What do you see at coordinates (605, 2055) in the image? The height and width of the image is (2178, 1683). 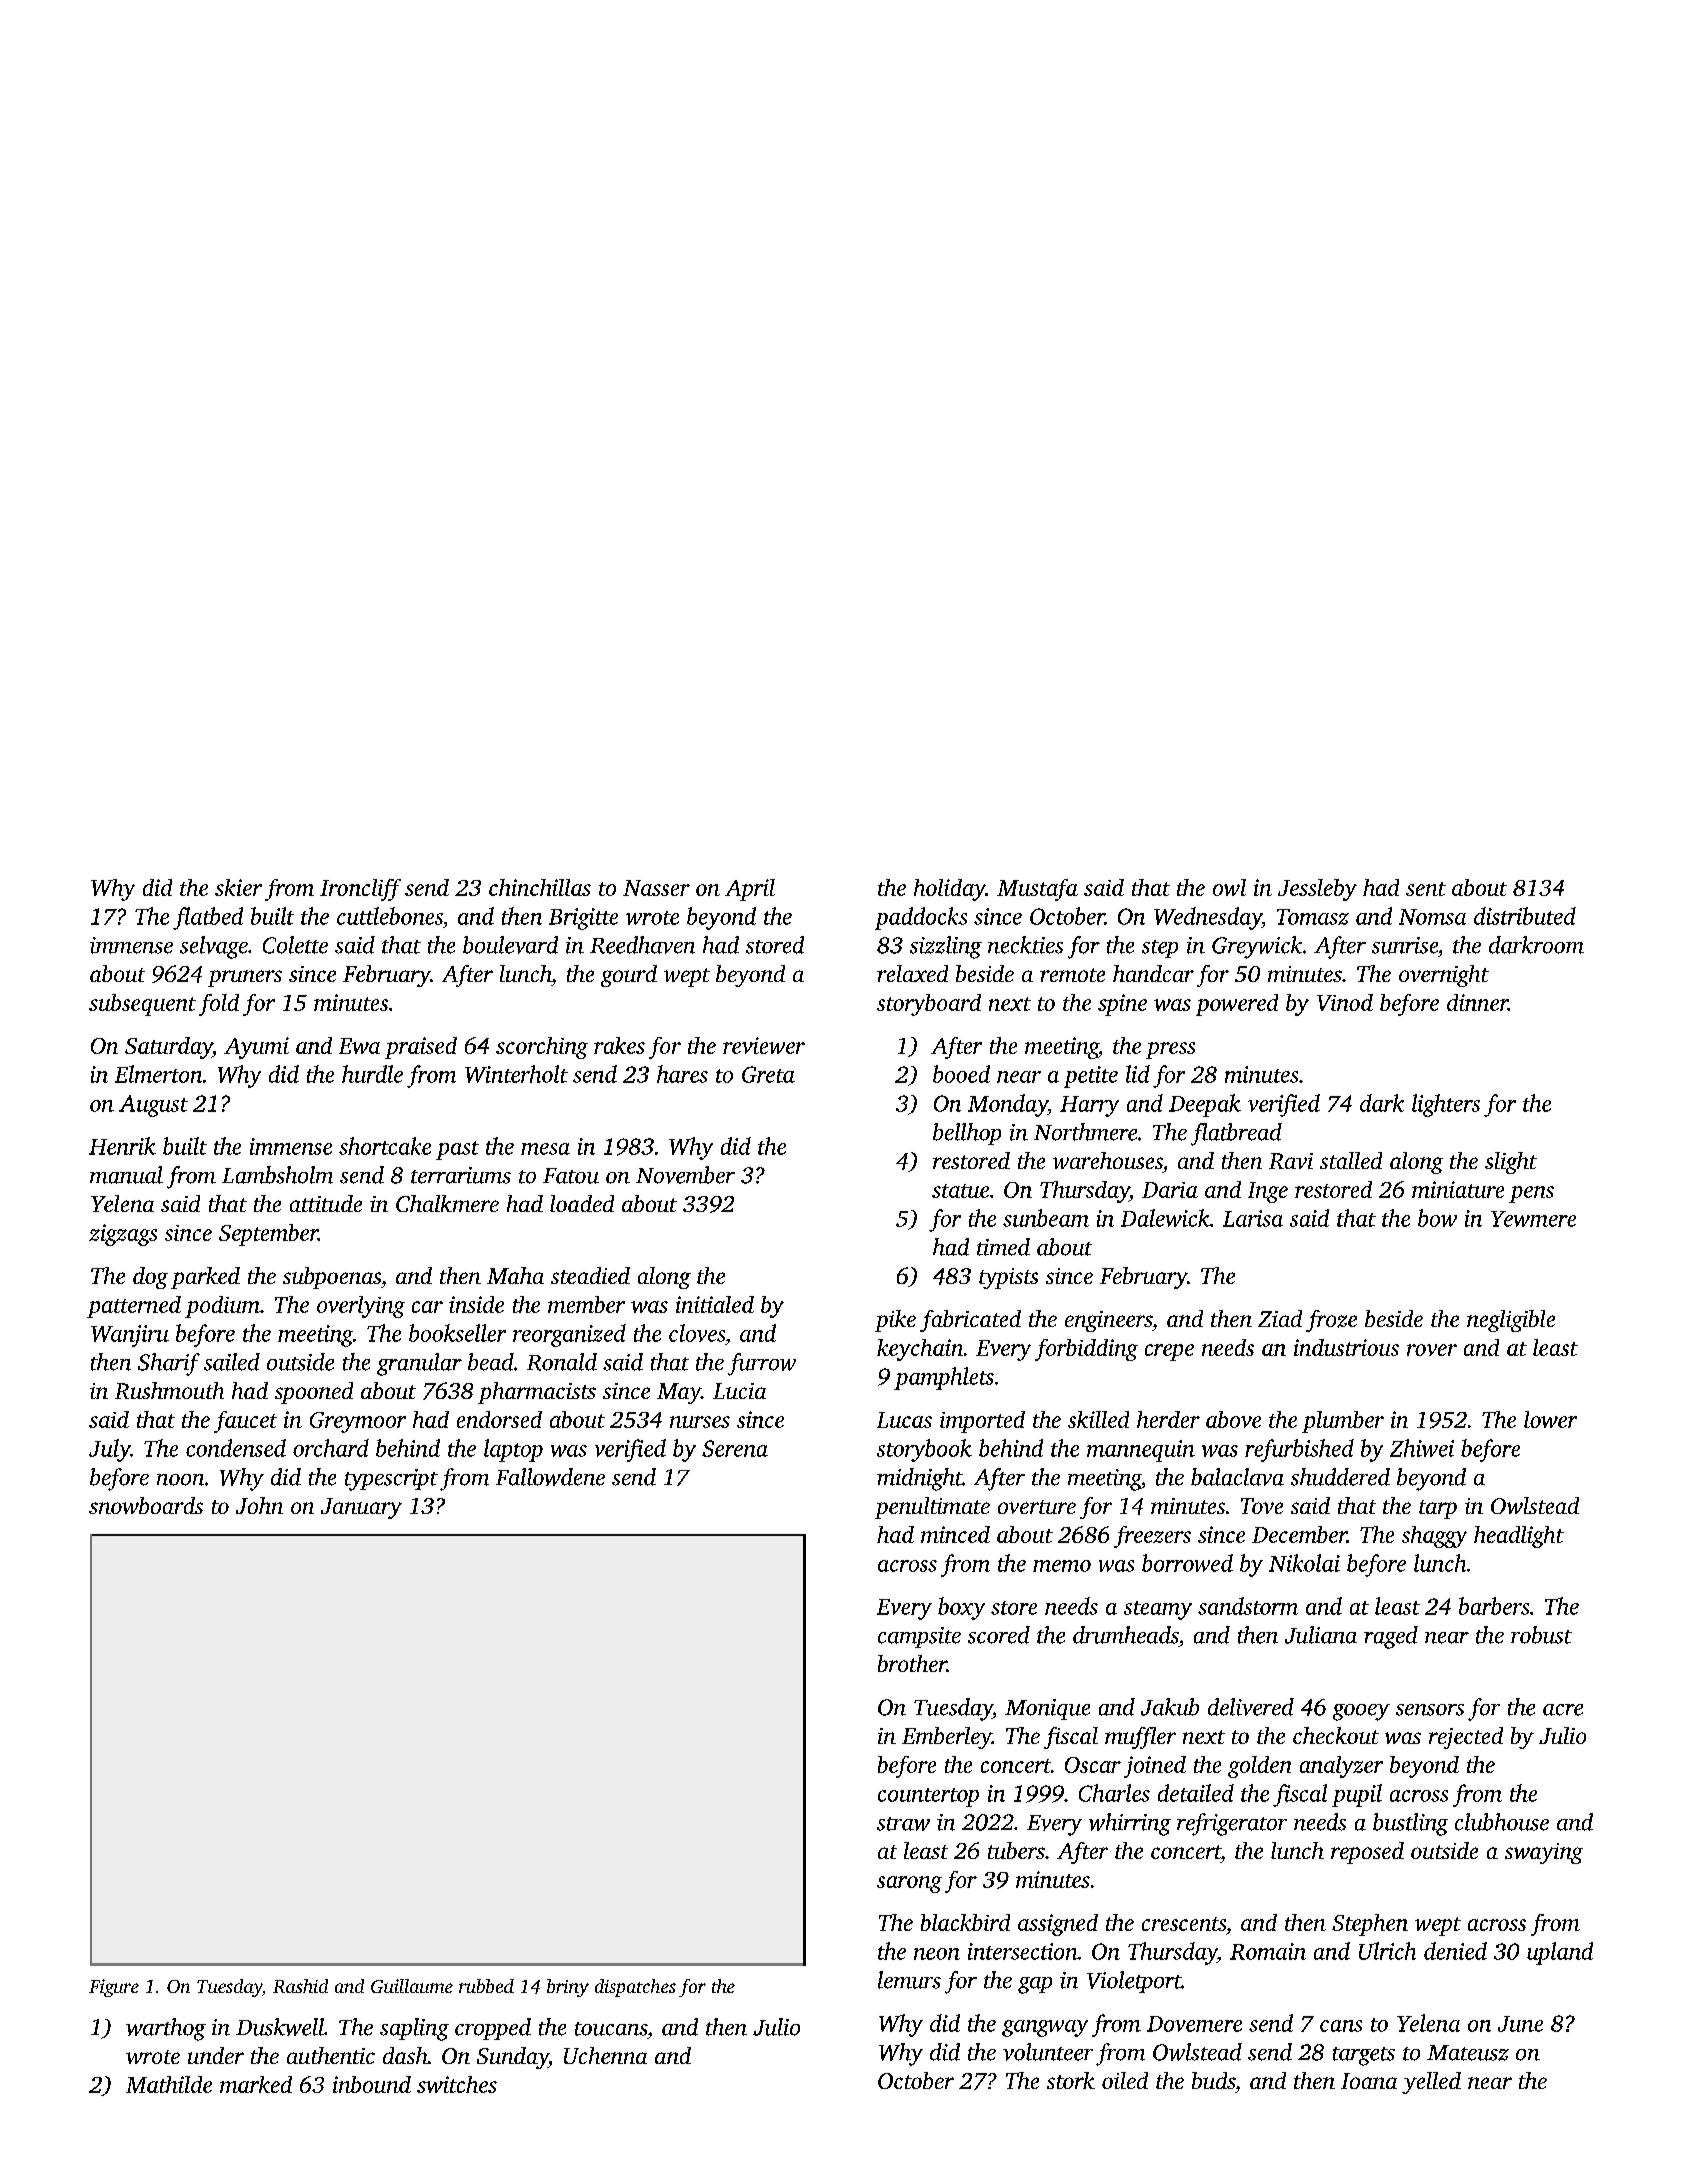 I see `Uchenna` at bounding box center [605, 2055].
